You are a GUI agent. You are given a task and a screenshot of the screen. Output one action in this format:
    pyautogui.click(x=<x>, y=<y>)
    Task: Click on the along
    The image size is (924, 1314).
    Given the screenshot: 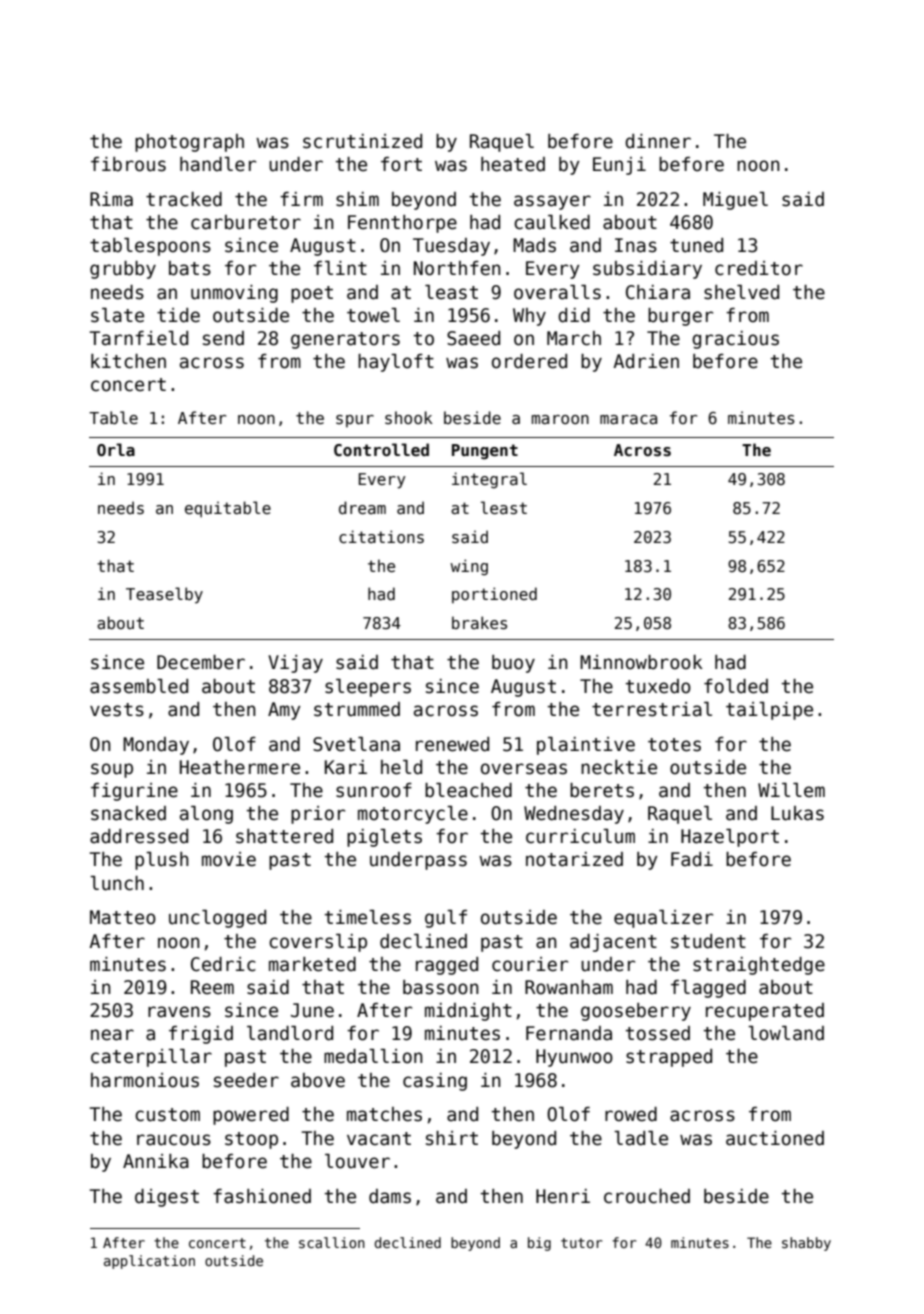 What is the action you would take?
    pyautogui.click(x=206, y=815)
